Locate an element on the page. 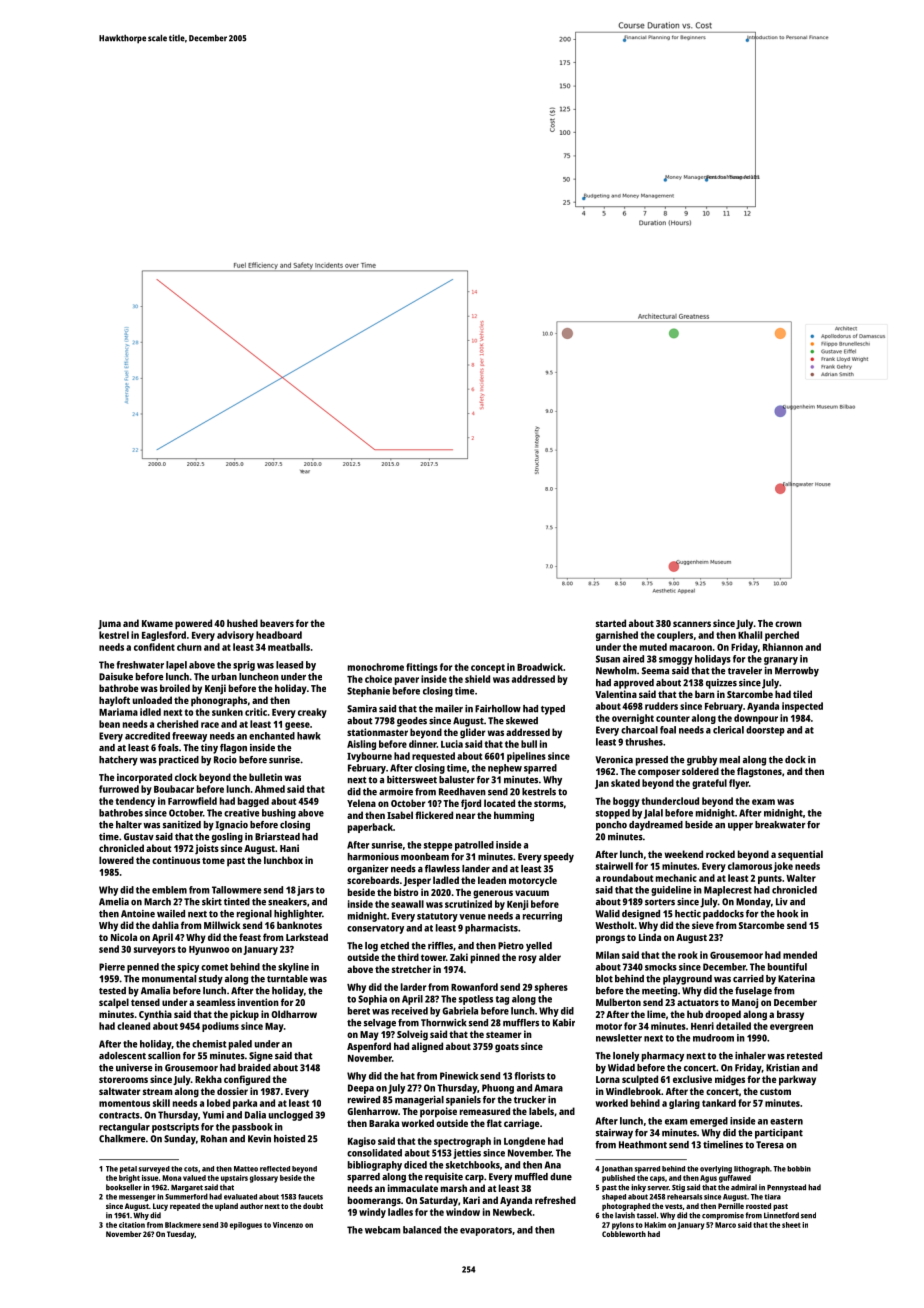 The height and width of the page is (1308, 924). headboard is located at coordinates (279, 635).
